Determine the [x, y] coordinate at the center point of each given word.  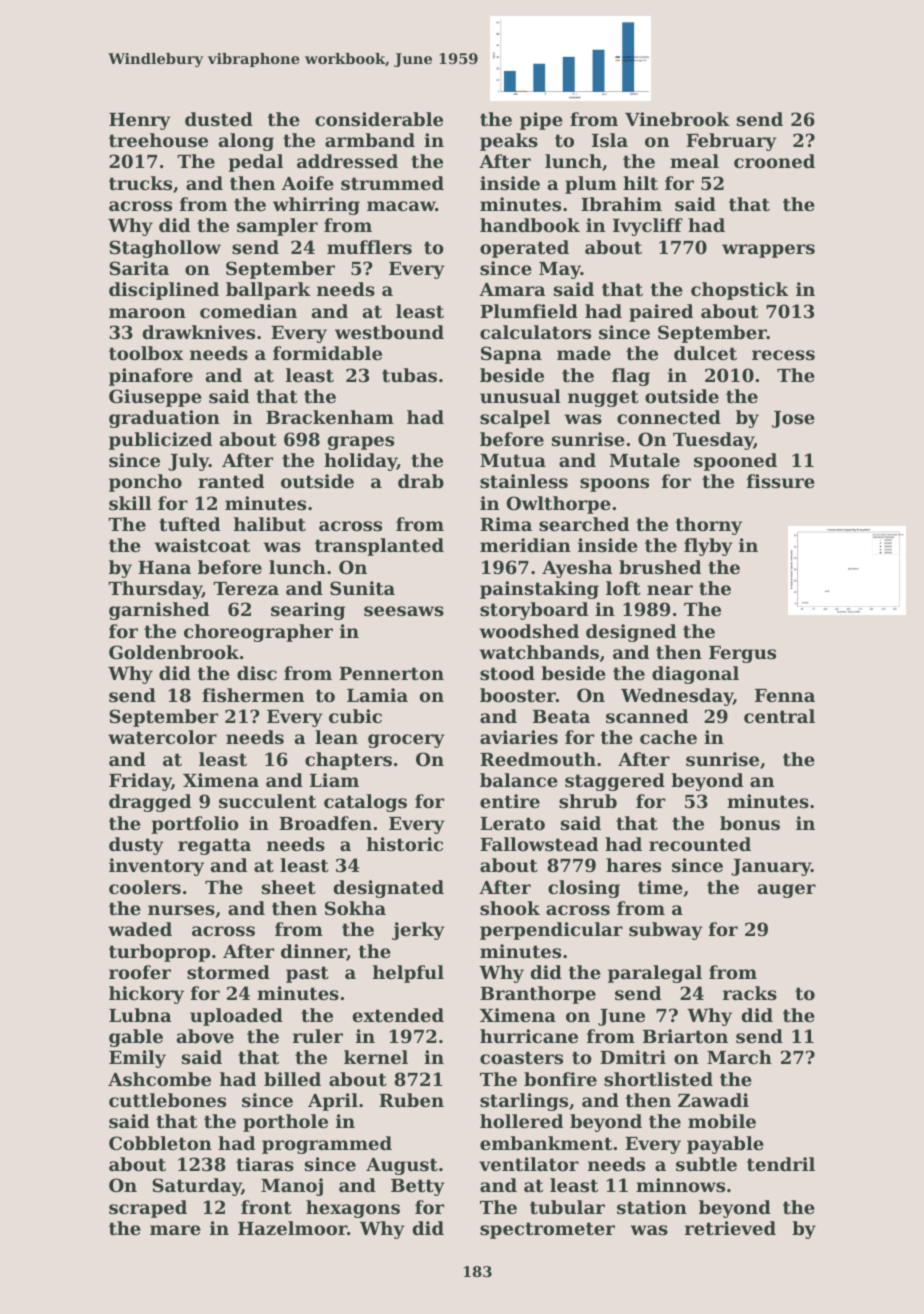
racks [750, 993]
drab [421, 481]
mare [175, 1230]
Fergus [742, 654]
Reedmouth [538, 759]
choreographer [258, 633]
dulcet [705, 353]
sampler [277, 227]
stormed [228, 972]
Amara [512, 289]
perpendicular [551, 931]
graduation [164, 419]
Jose [793, 419]
